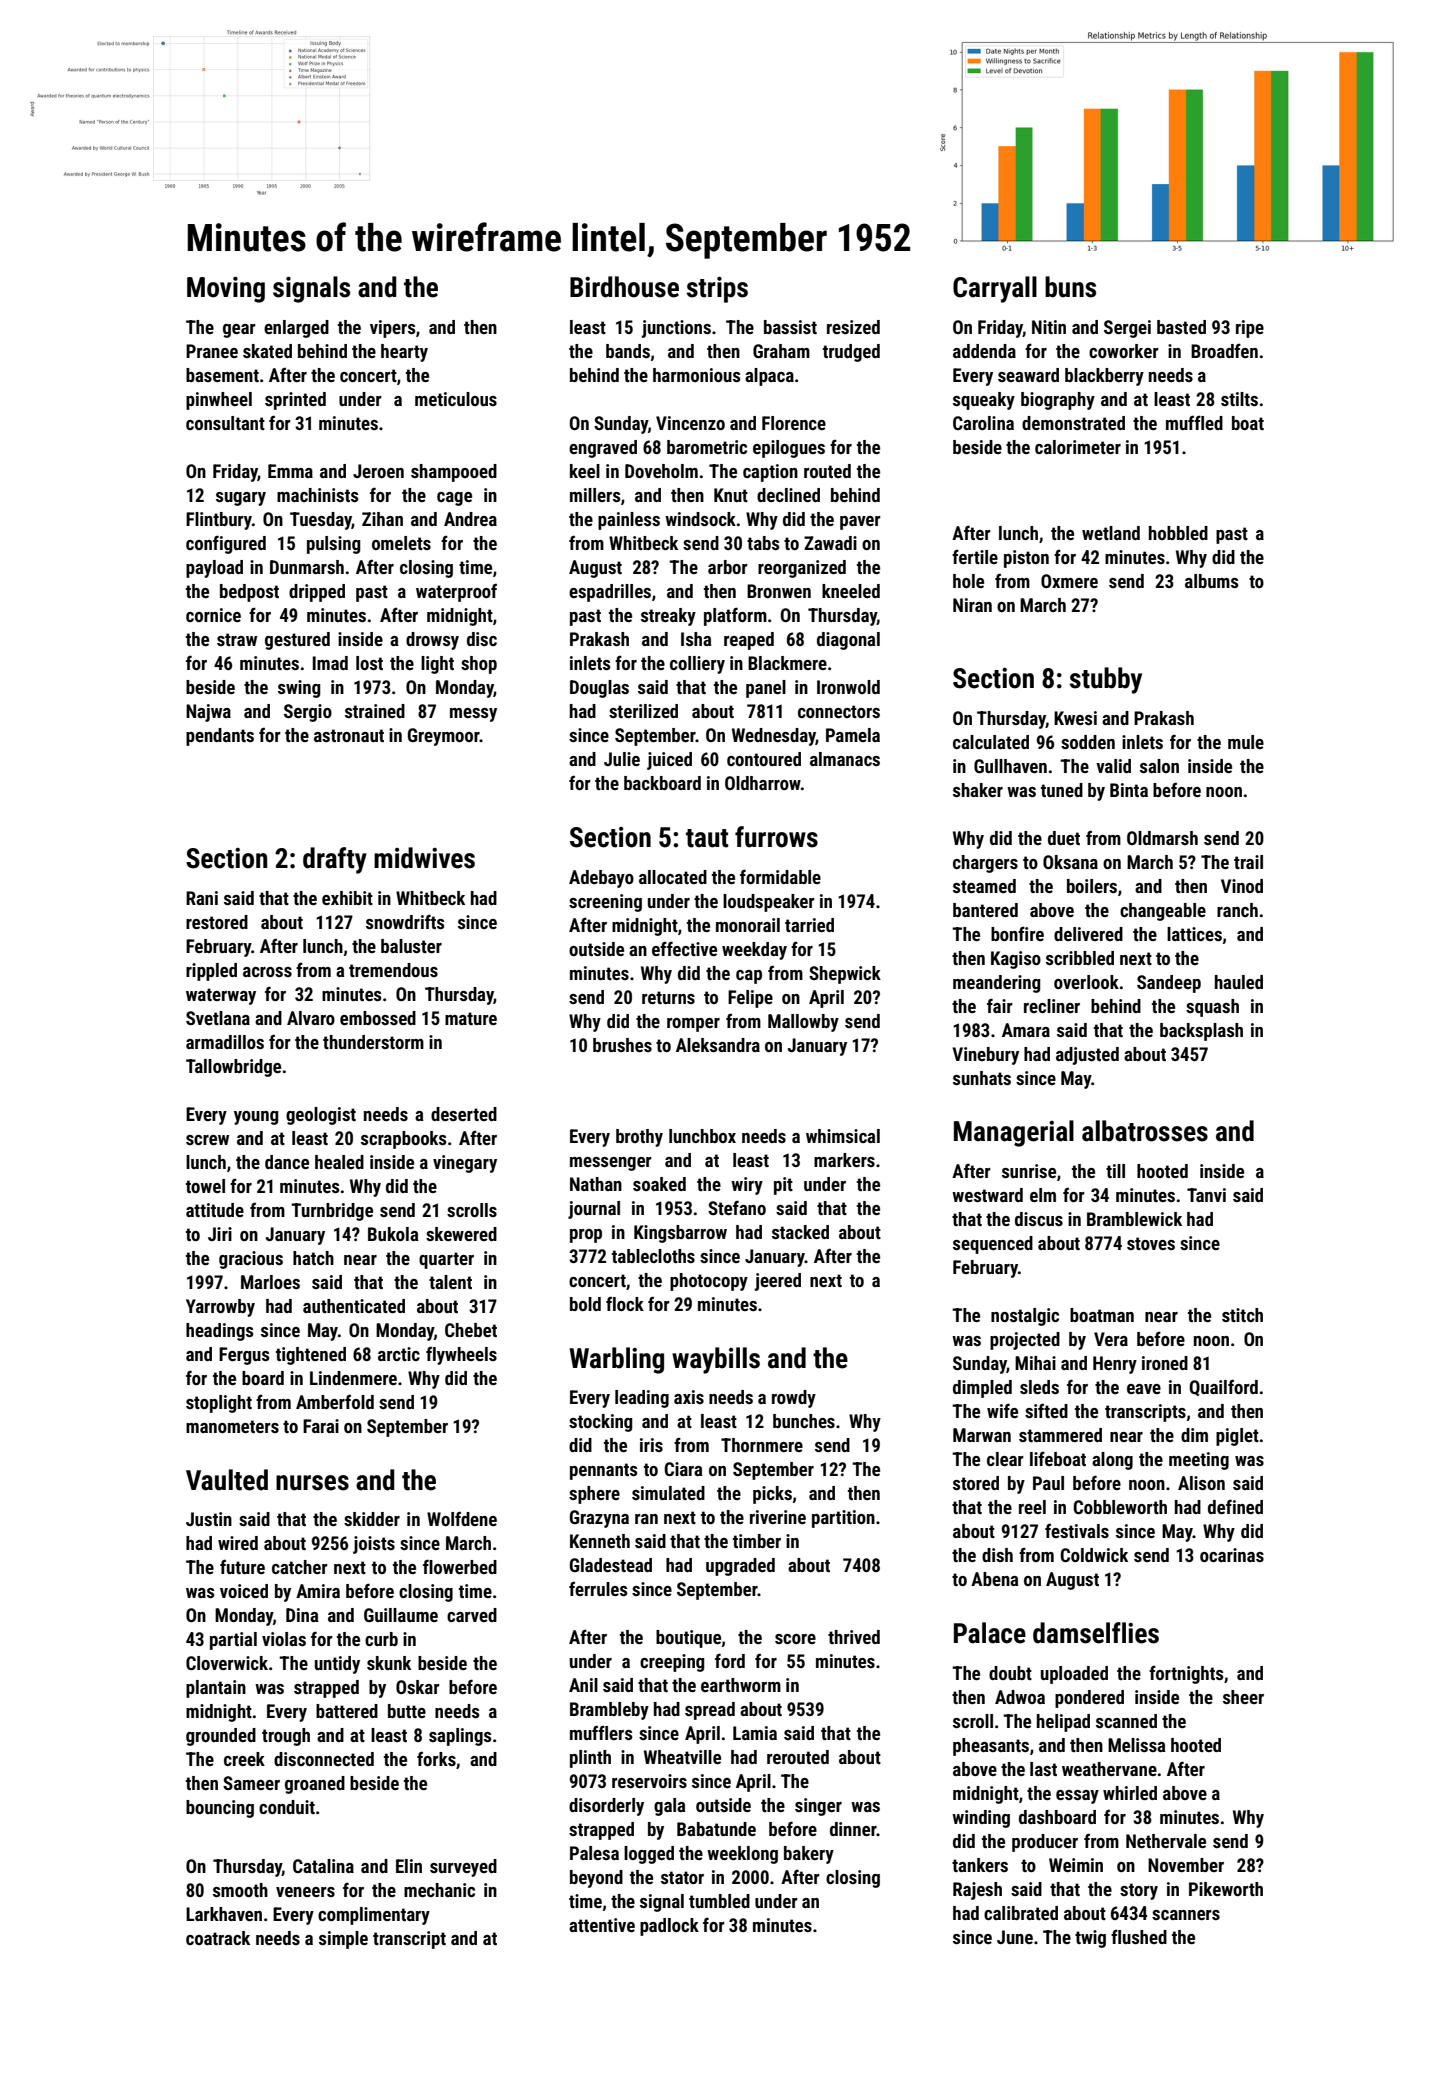 The height and width of the document is (2100, 1450). Describe the element at coordinates (403, 1140) in the document. I see `scrapbooks` at that location.
